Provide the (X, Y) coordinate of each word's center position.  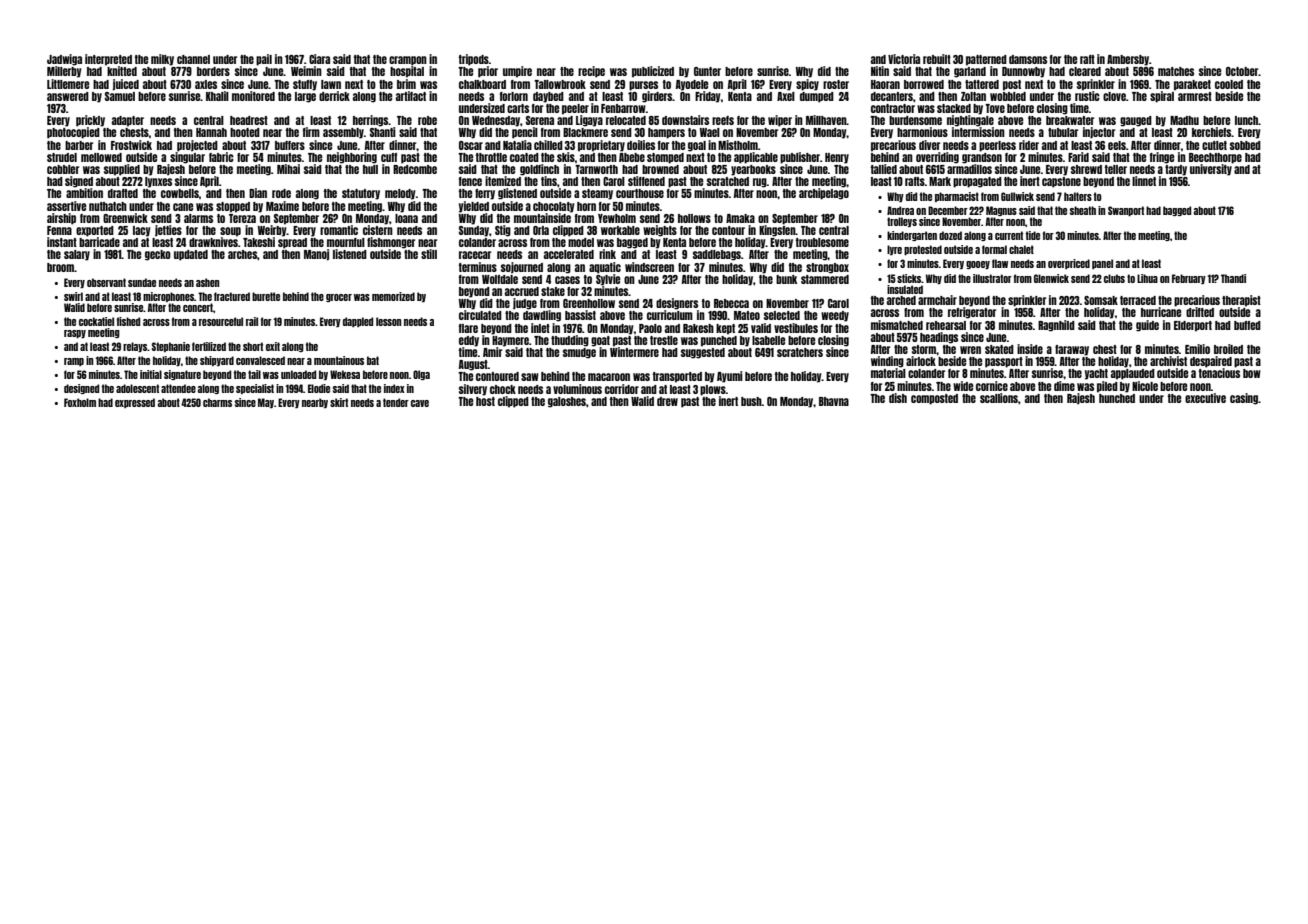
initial (151, 374)
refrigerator (972, 313)
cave (420, 403)
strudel (62, 157)
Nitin (880, 71)
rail (252, 321)
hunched (1117, 398)
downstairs (685, 120)
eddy (469, 341)
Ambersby (1128, 60)
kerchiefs (1212, 132)
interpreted (108, 60)
